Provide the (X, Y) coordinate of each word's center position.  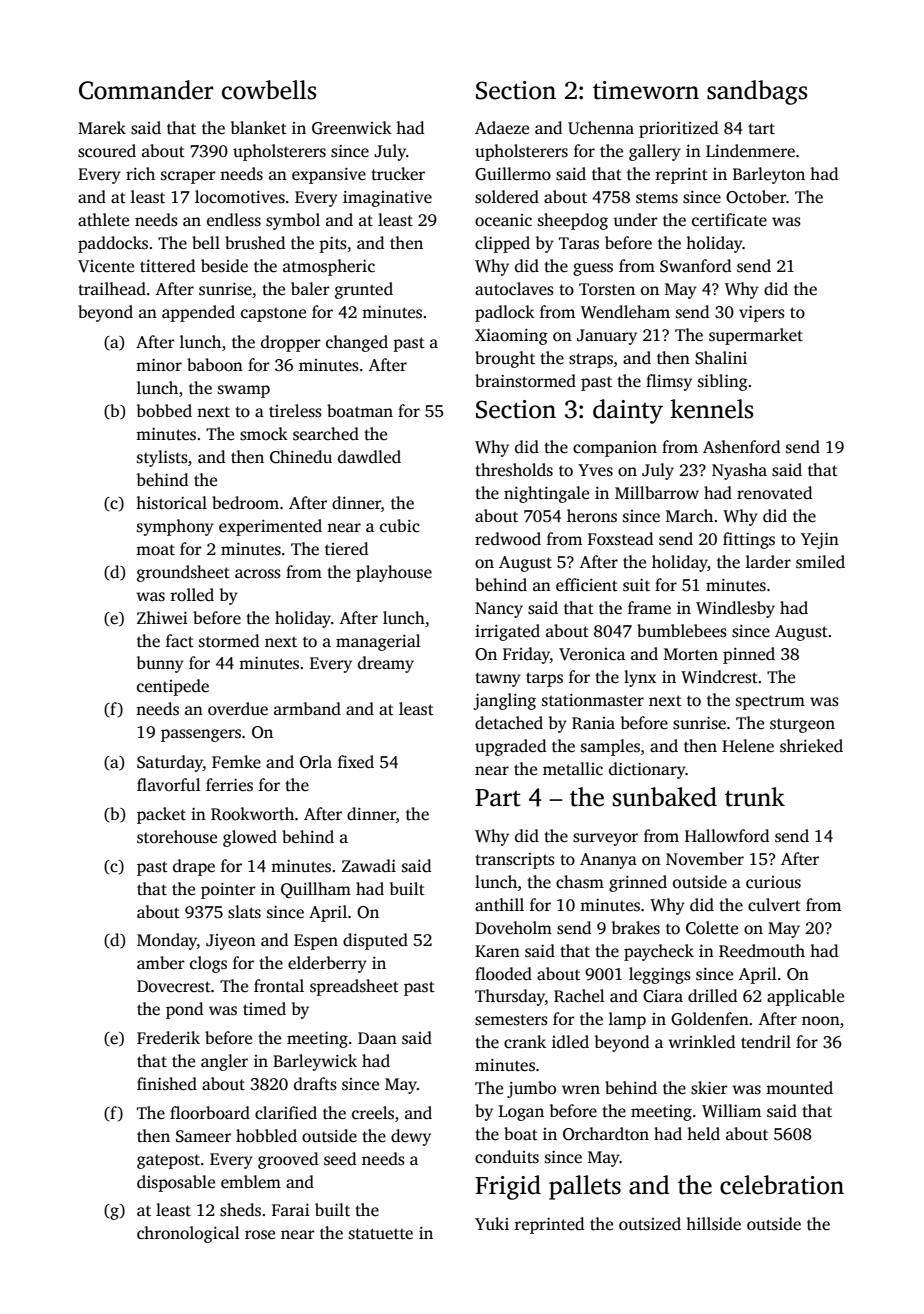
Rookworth (252, 814)
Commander (146, 90)
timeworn (646, 90)
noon (821, 1021)
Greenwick (352, 128)
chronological (188, 1234)
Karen (497, 951)
